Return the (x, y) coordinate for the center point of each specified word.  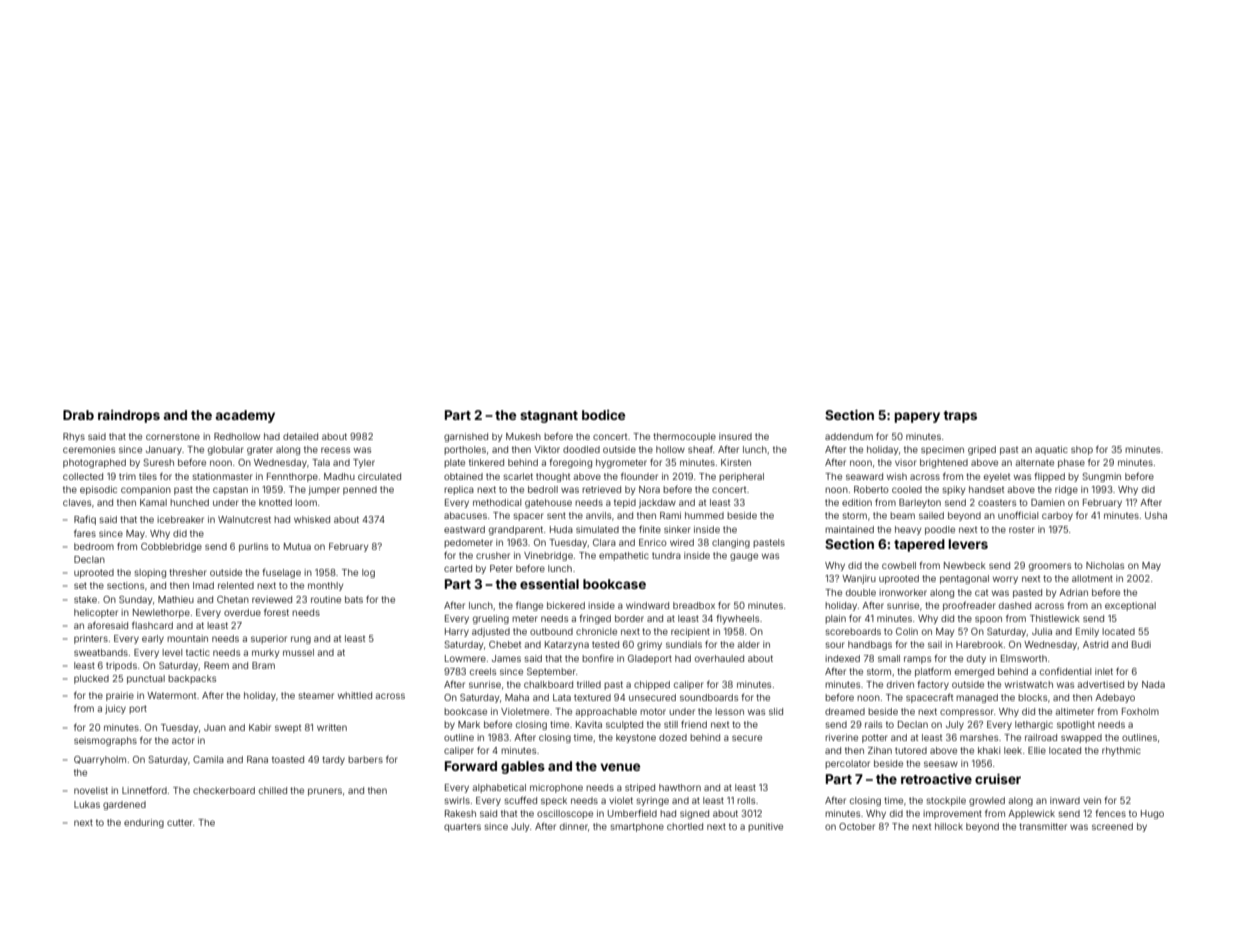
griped (982, 450)
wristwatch (1029, 684)
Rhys (74, 437)
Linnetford (144, 790)
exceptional (1130, 606)
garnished (466, 437)
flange (529, 606)
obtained (463, 476)
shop (1082, 450)
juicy (115, 709)
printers (91, 639)
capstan (230, 490)
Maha (517, 697)
